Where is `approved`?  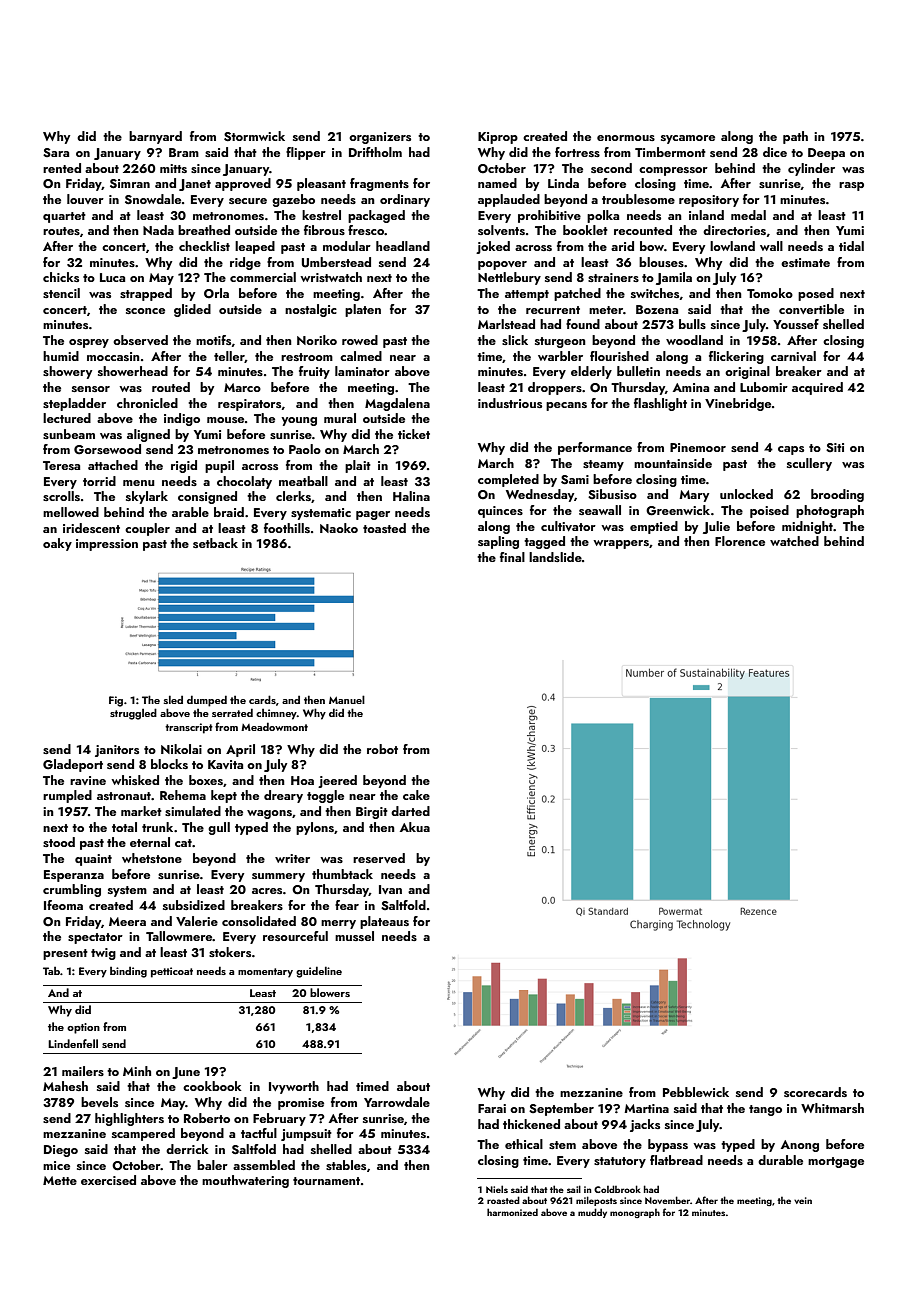 approved is located at coordinates (243, 184).
